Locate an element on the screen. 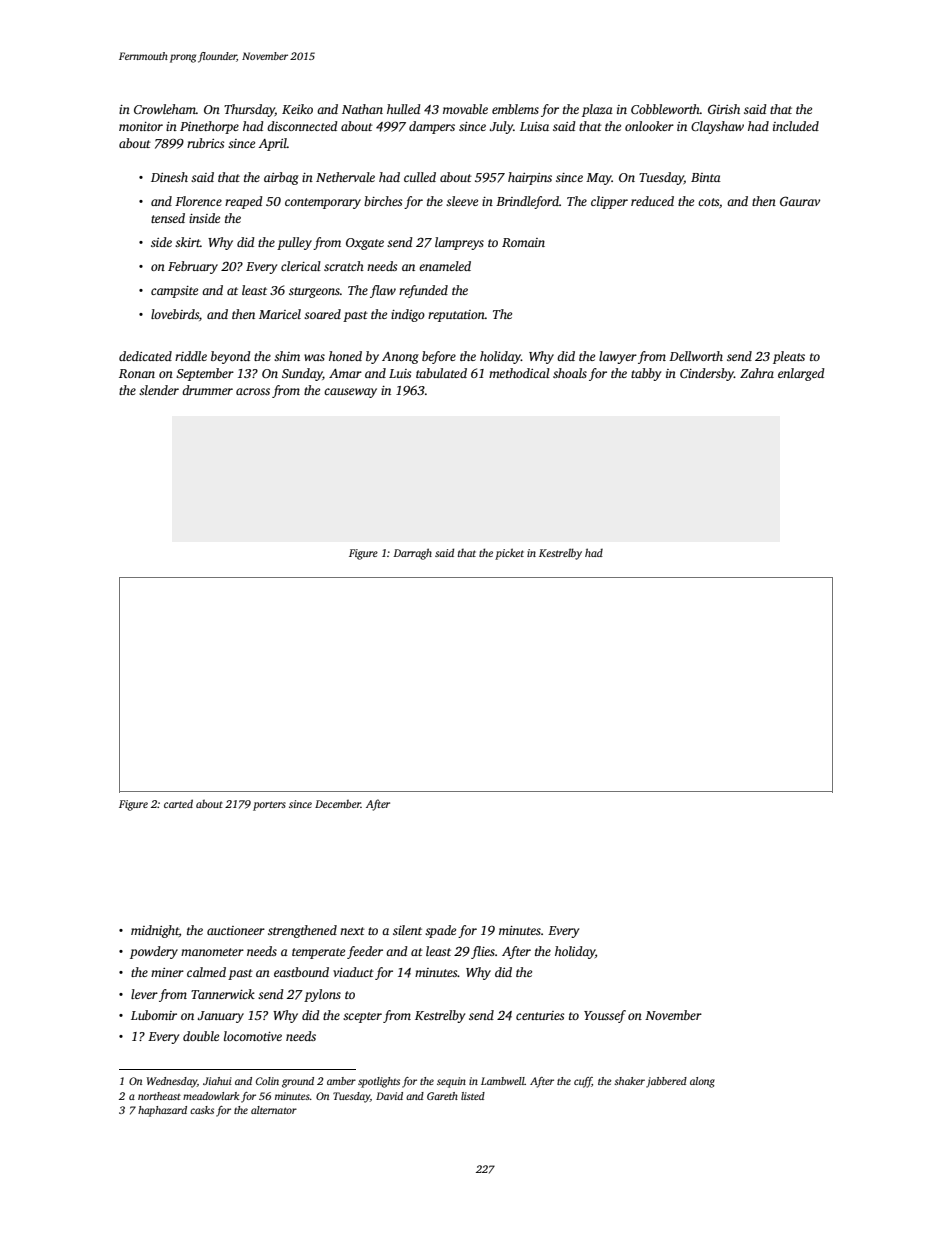 The height and width of the screenshot is (1233, 952). Cindersby is located at coordinates (707, 374).
